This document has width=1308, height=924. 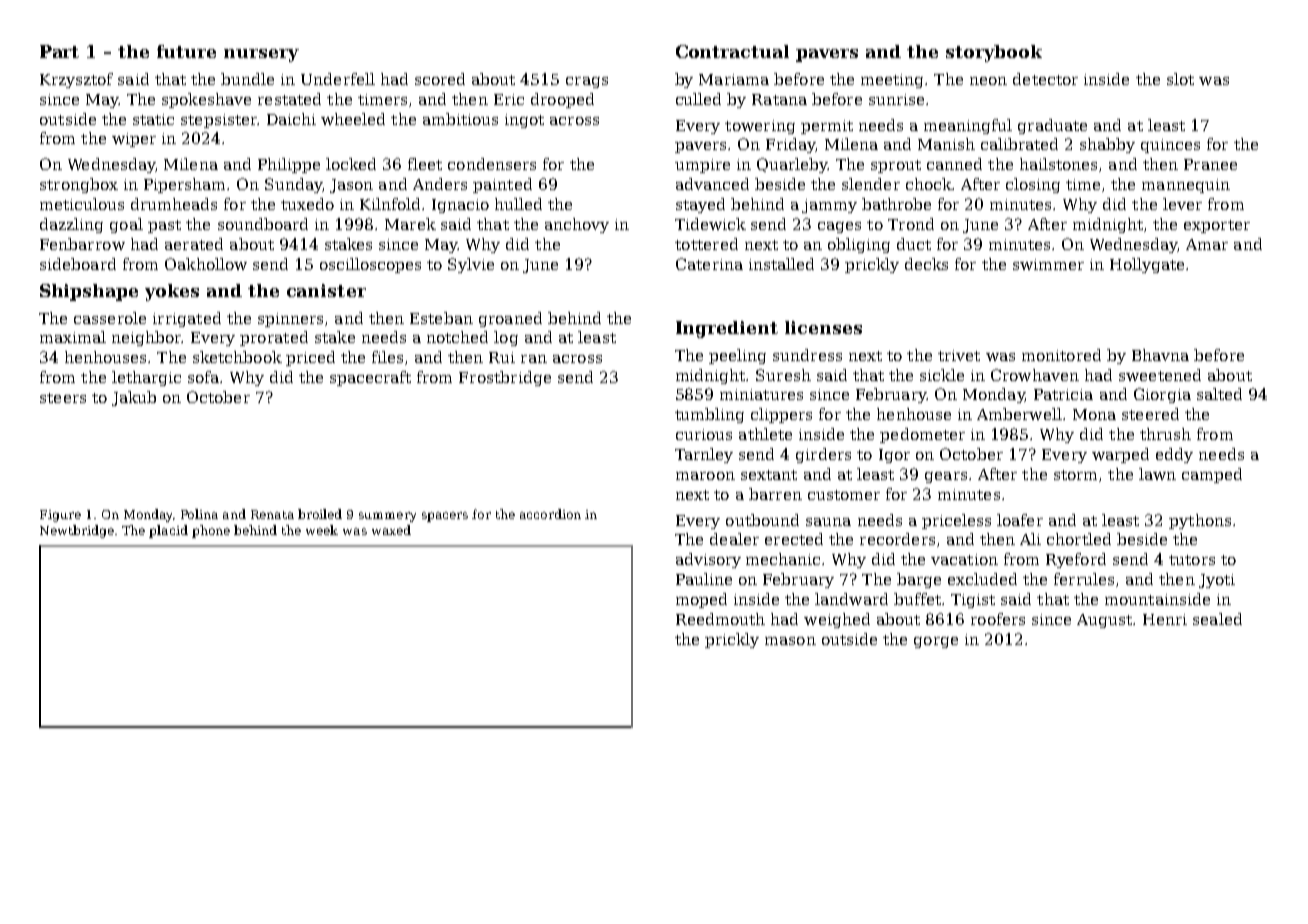 I want to click on oscilloscopes, so click(x=370, y=265).
